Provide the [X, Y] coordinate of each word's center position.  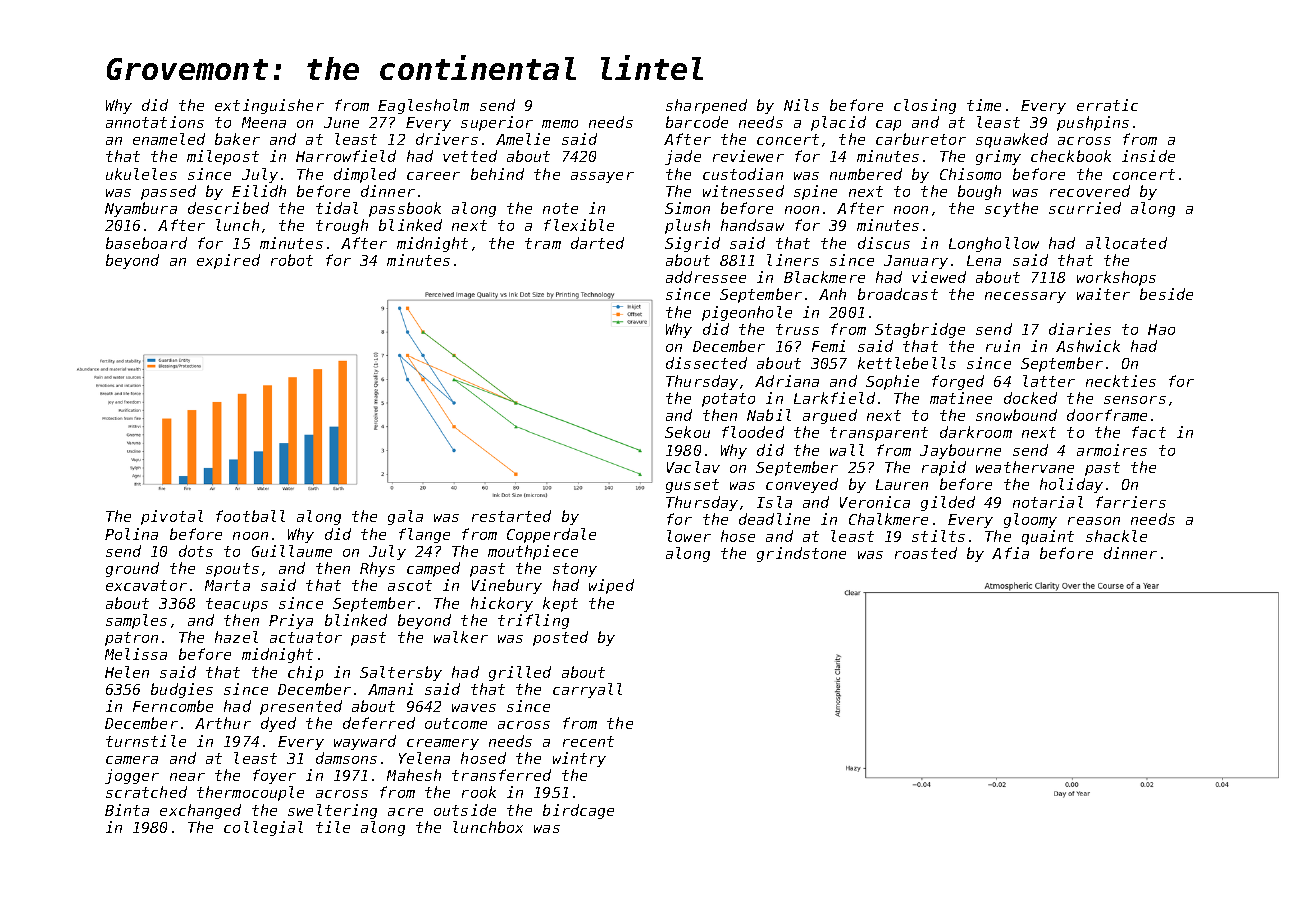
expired [228, 261]
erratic [1107, 105]
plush [687, 226]
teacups [237, 605]
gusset [692, 486]
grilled [520, 673]
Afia [1010, 553]
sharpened [706, 106]
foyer [274, 776]
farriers [1131, 502]
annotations [155, 122]
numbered [866, 174]
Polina [131, 534]
